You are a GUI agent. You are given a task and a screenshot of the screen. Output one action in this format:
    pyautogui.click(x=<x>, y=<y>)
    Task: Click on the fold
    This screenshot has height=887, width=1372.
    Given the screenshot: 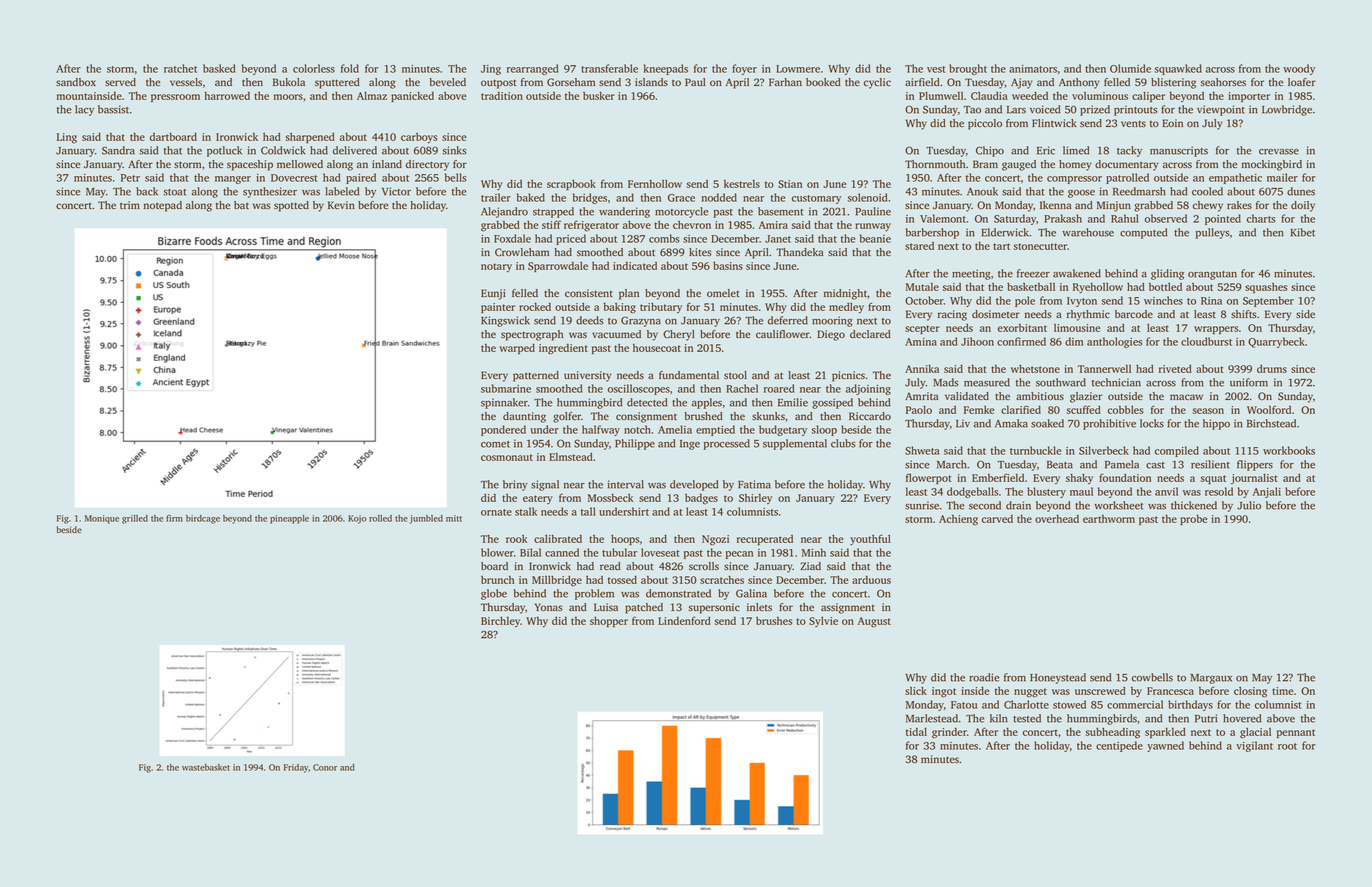 What is the action you would take?
    pyautogui.click(x=350, y=68)
